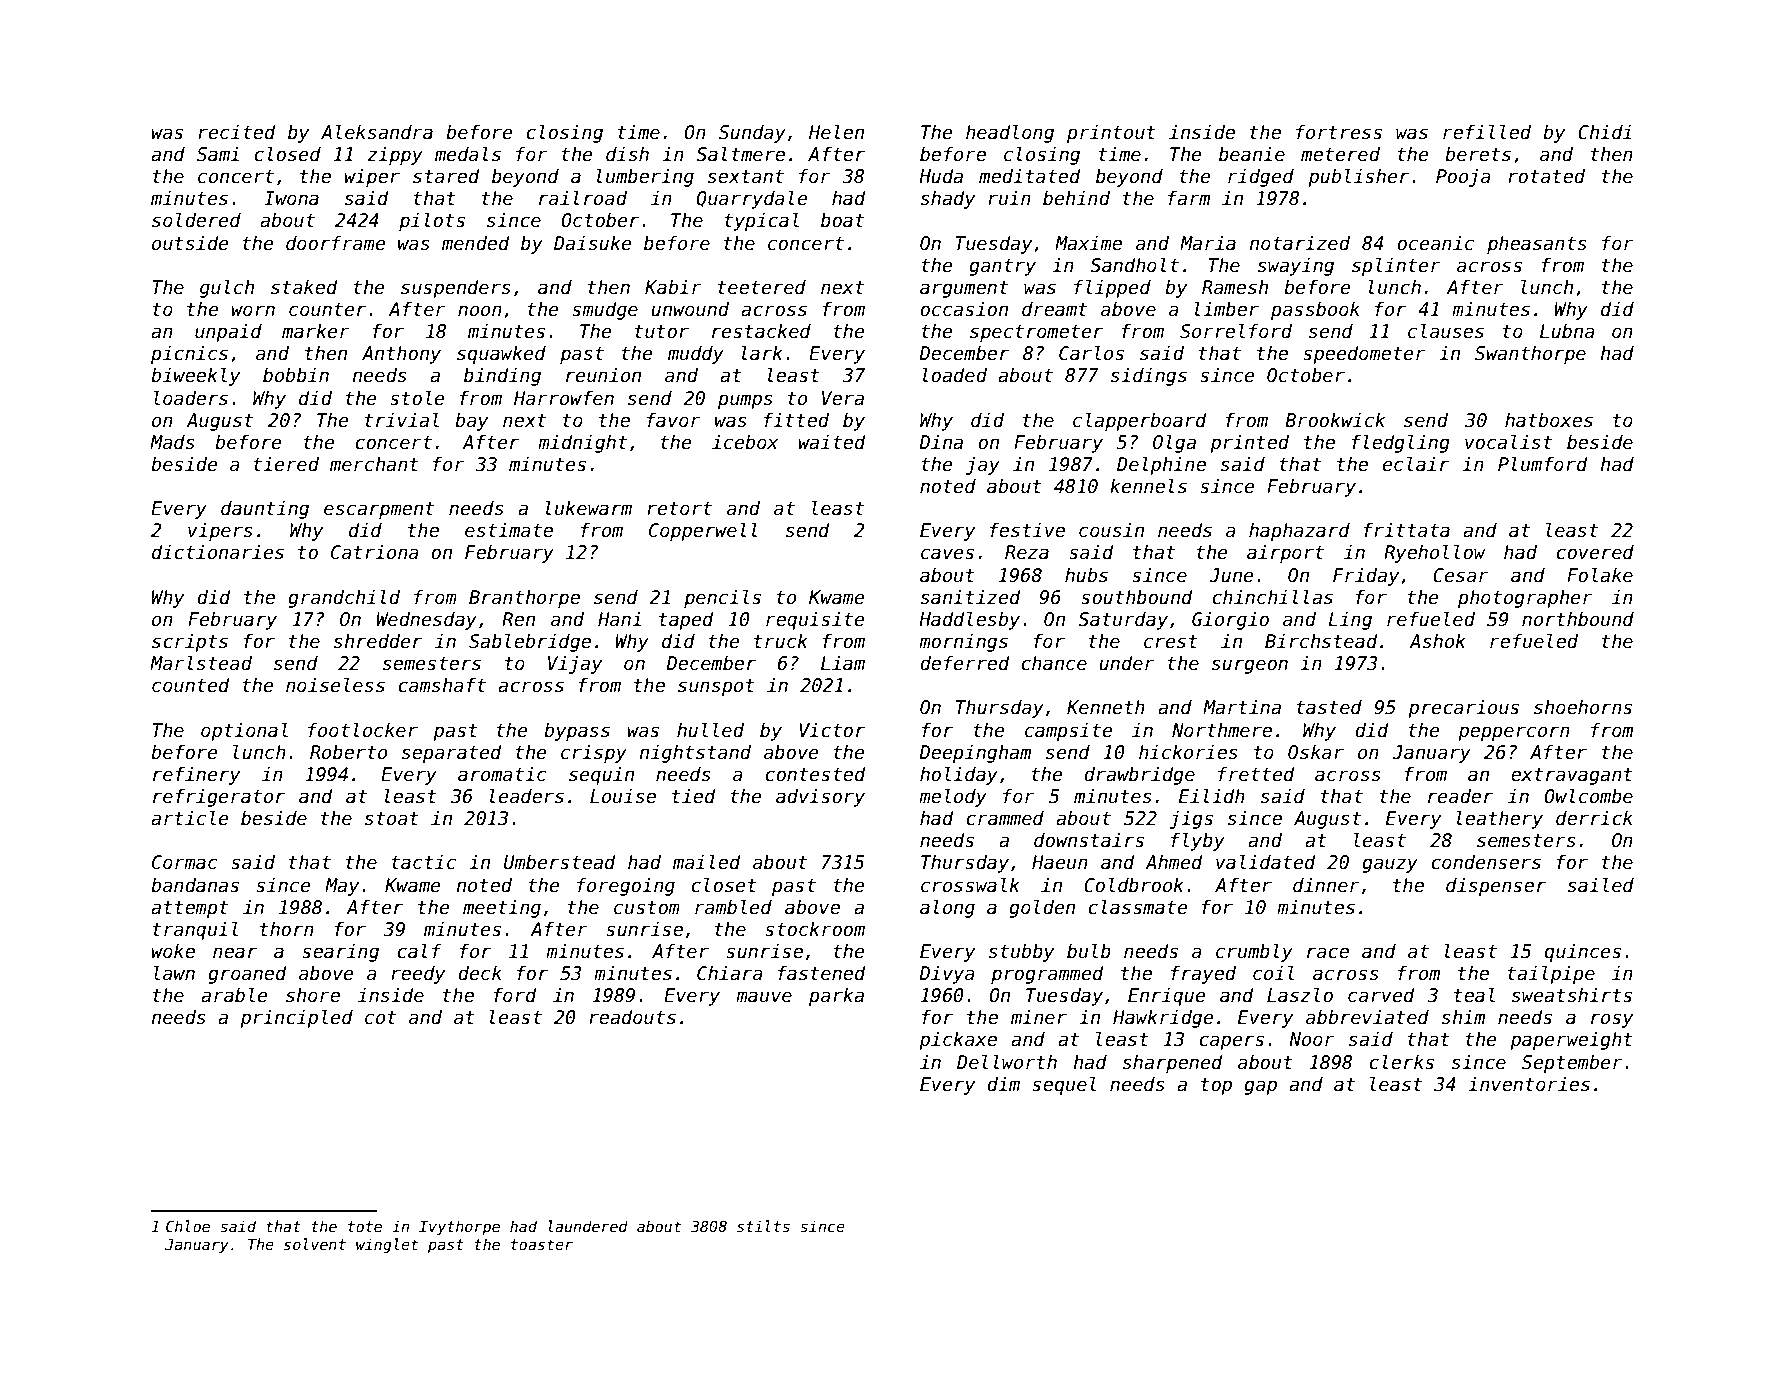  What do you see at coordinates (842, 220) in the screenshot?
I see `boat` at bounding box center [842, 220].
